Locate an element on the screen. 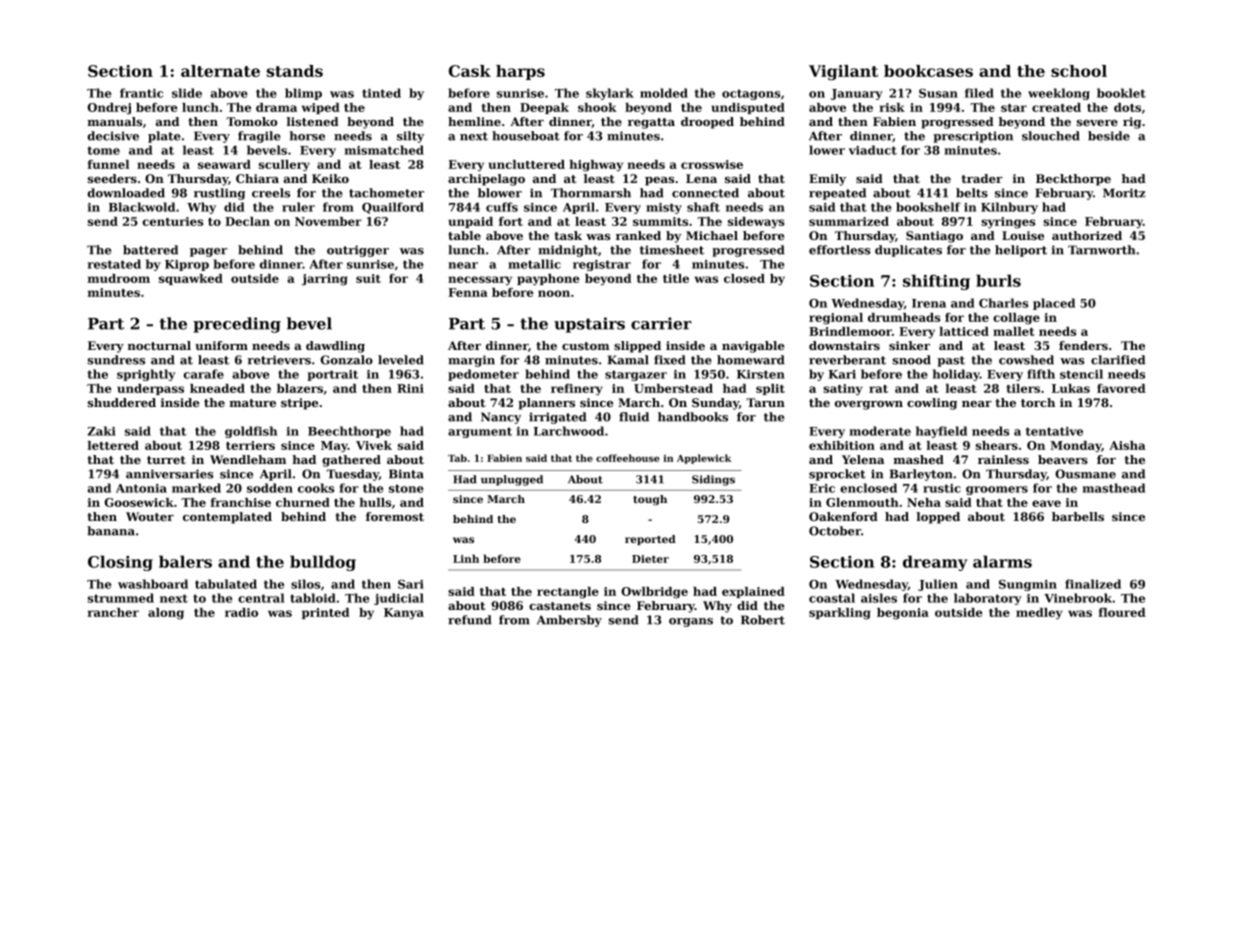  refund is located at coordinates (470, 620).
